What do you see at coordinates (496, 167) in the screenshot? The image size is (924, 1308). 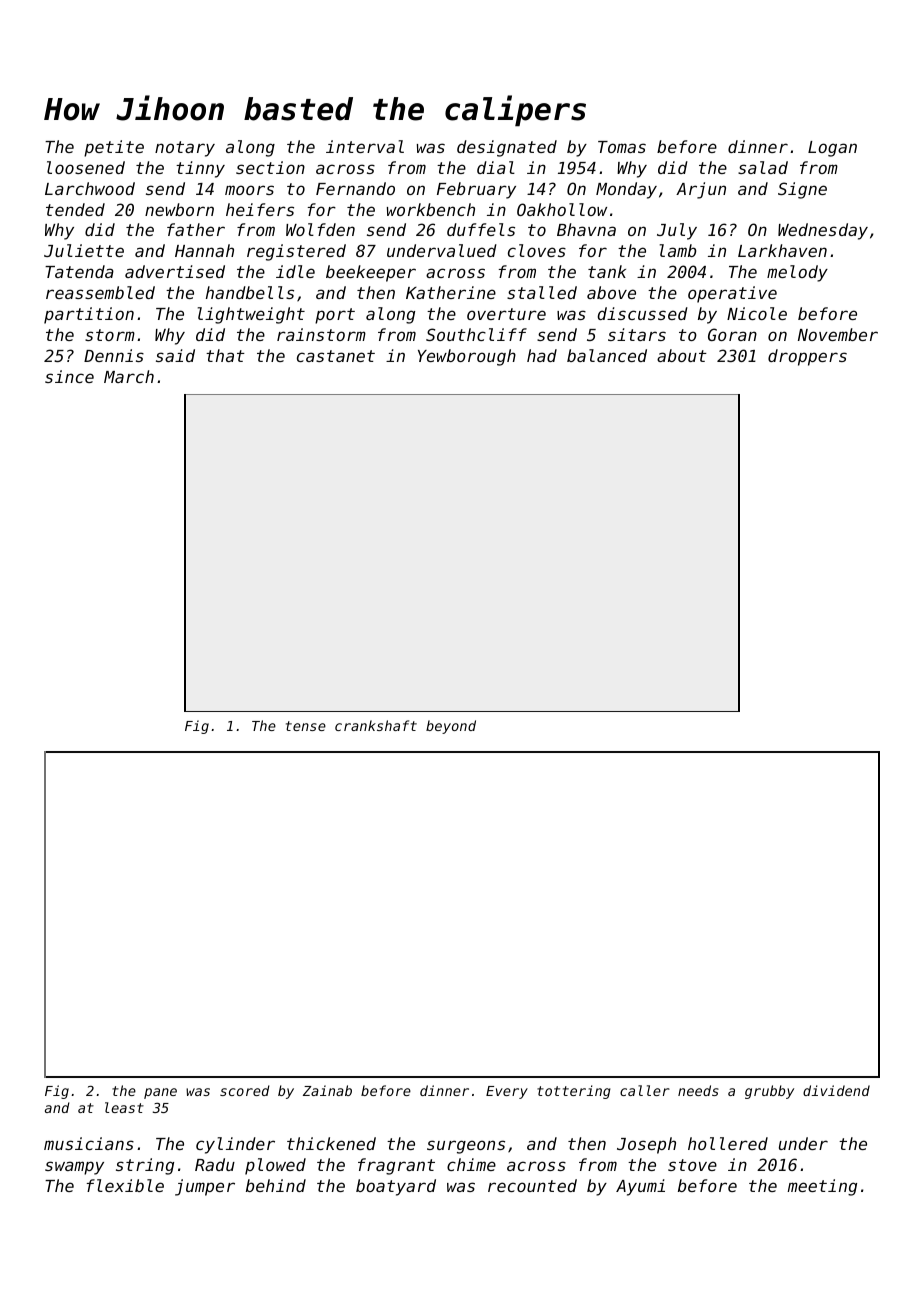 I see `dial` at bounding box center [496, 167].
